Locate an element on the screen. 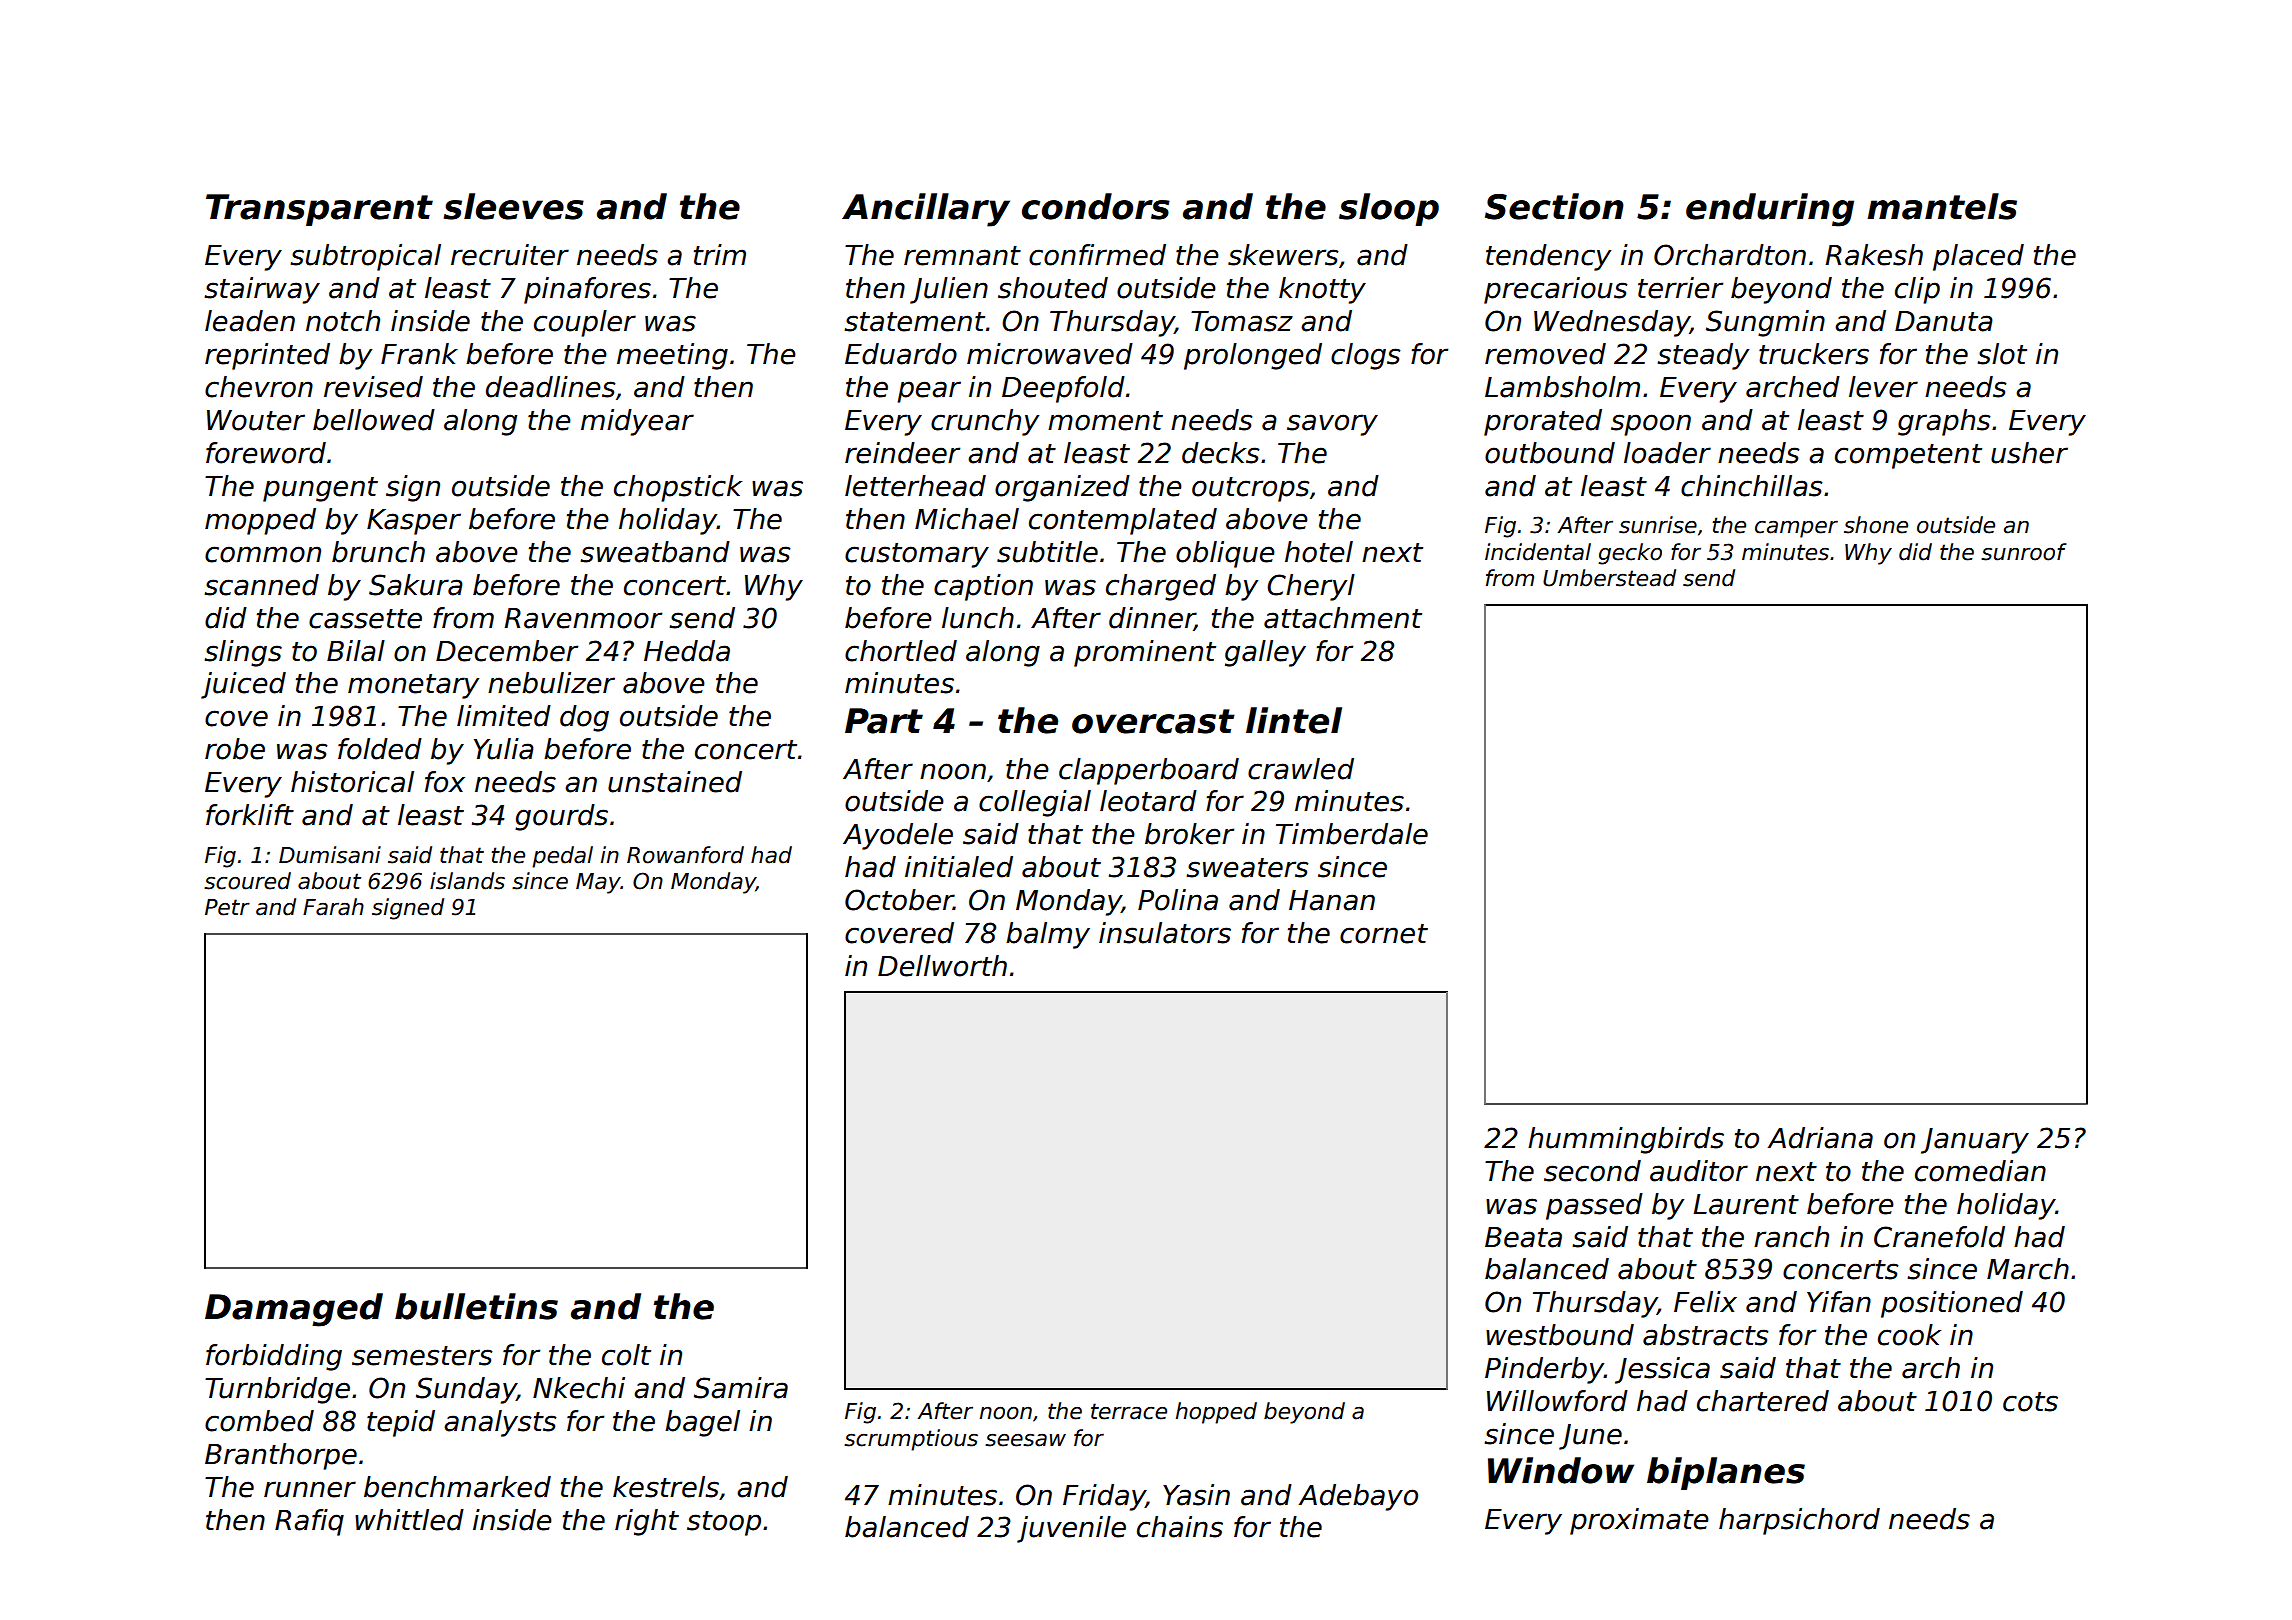  Cranefold is located at coordinates (1939, 1237).
